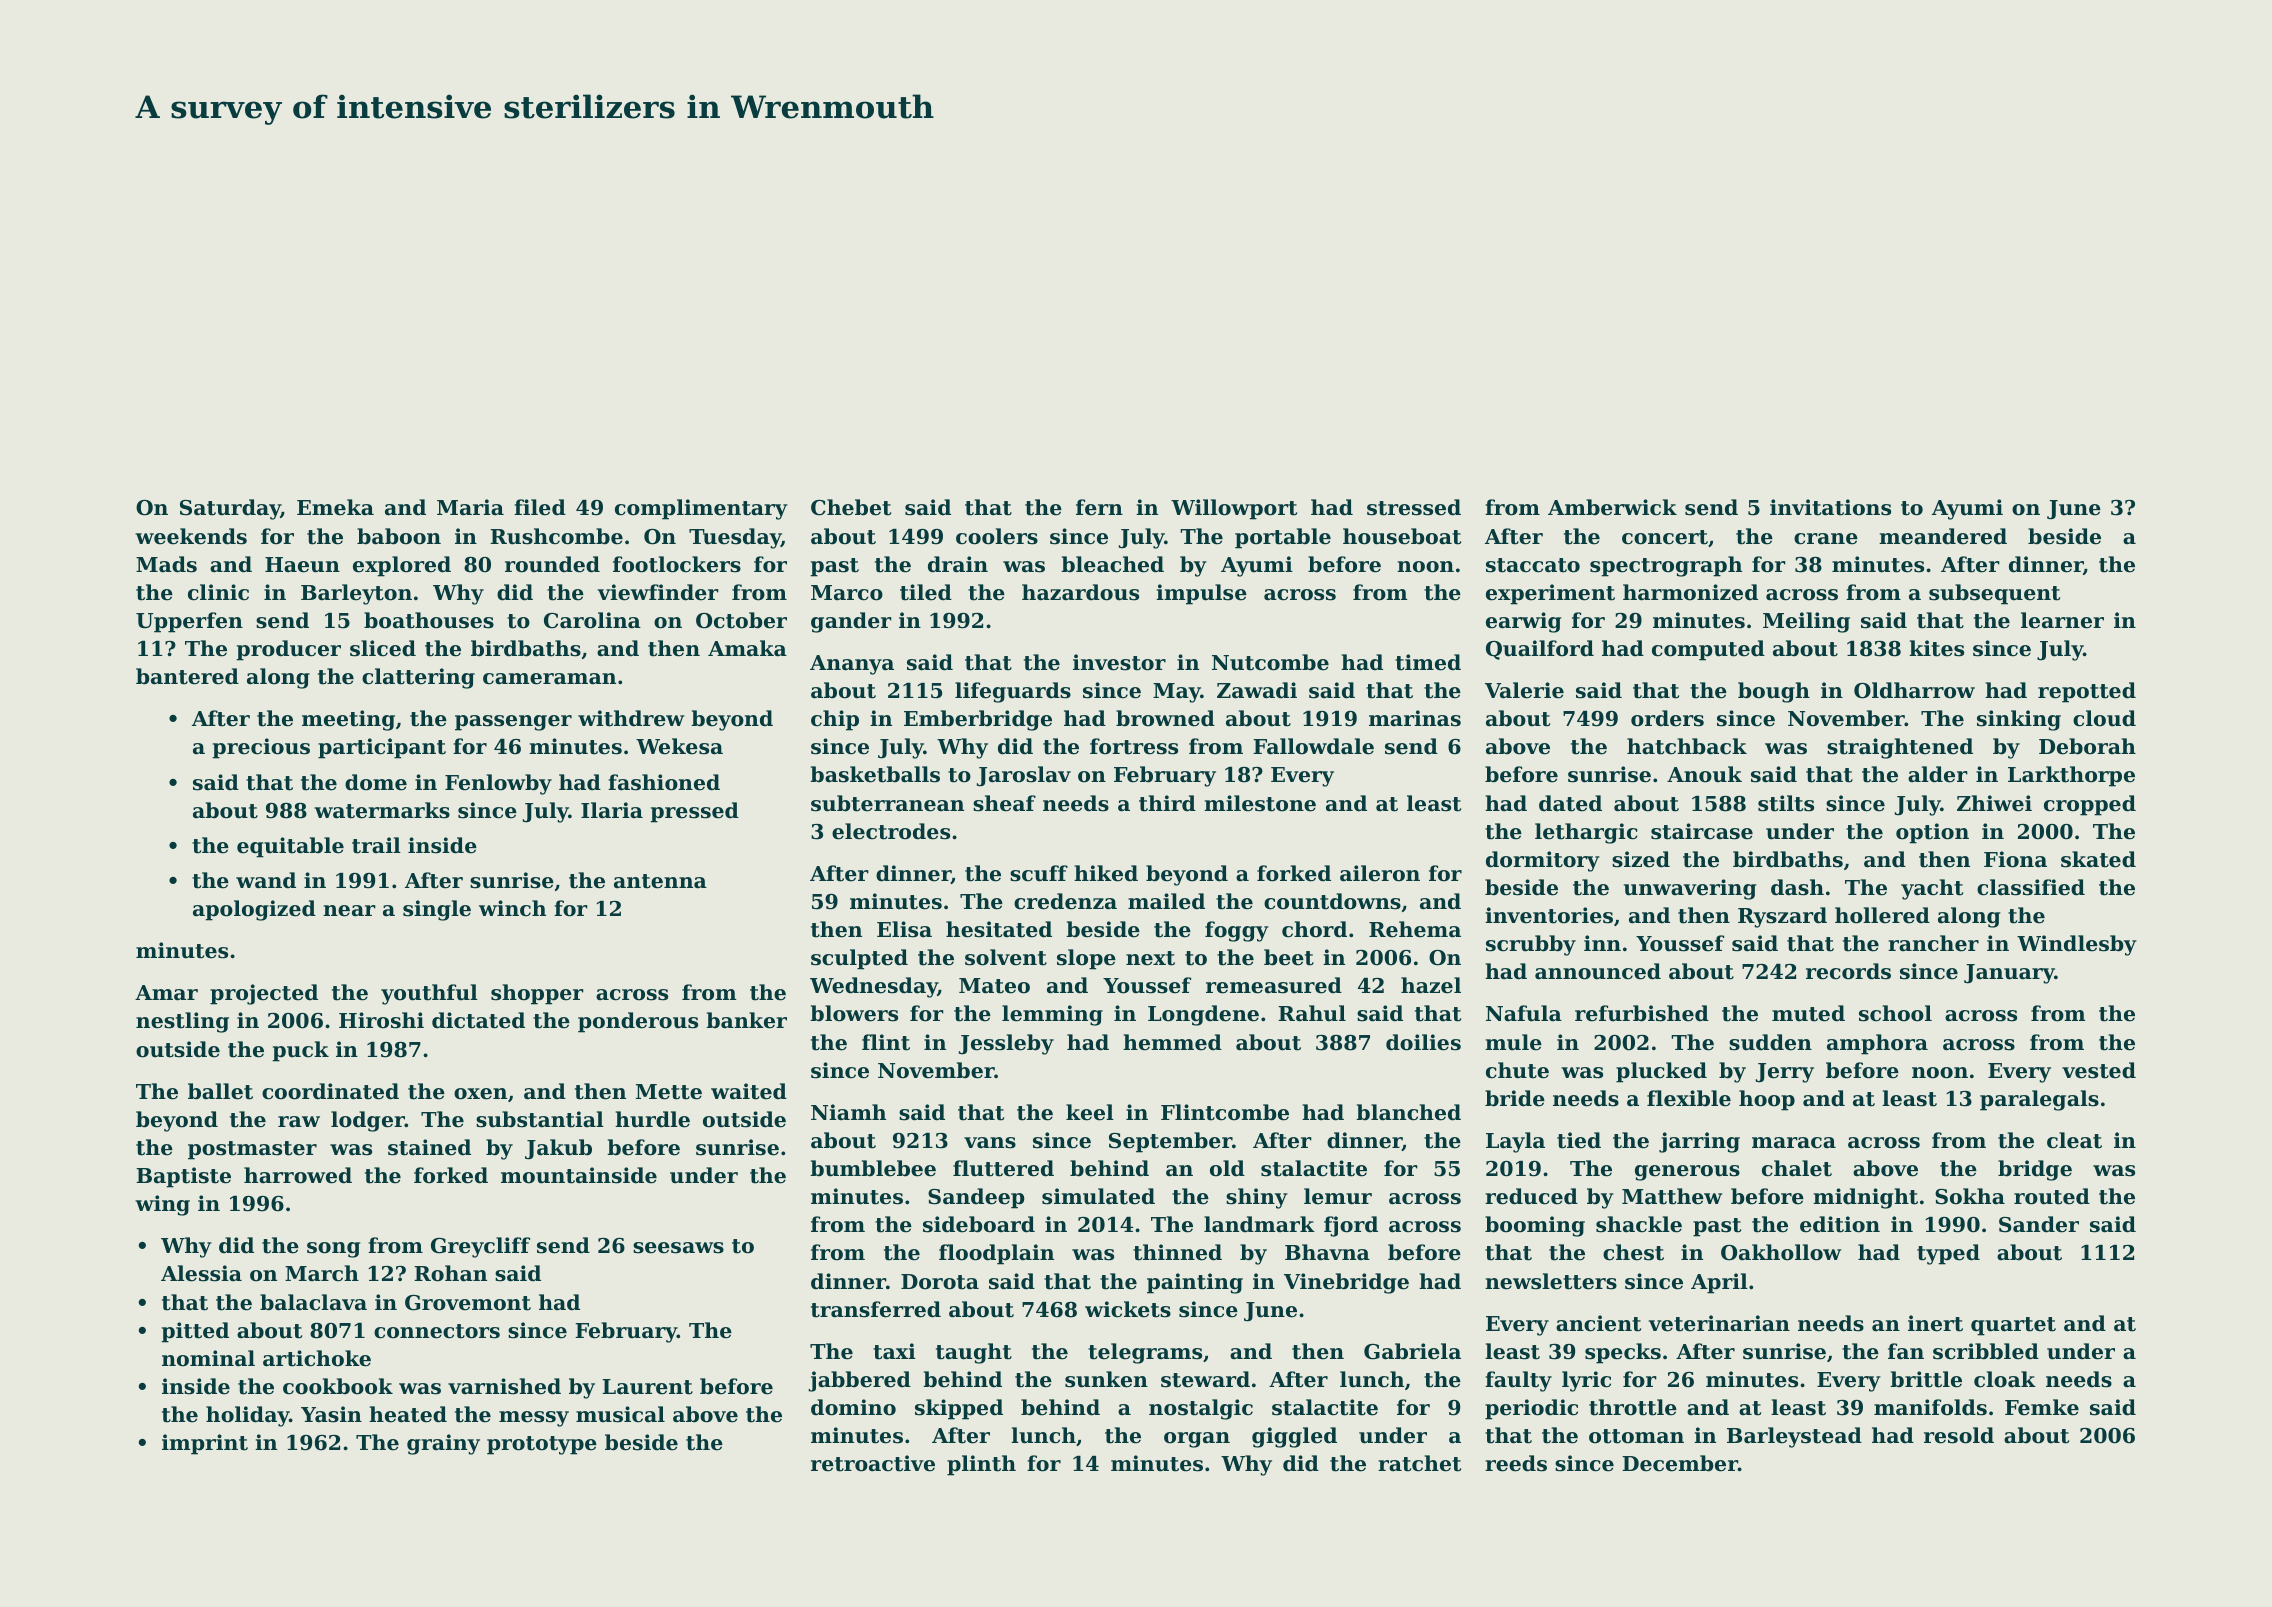 The image size is (2272, 1607). What do you see at coordinates (187, 676) in the screenshot?
I see `bantered` at bounding box center [187, 676].
